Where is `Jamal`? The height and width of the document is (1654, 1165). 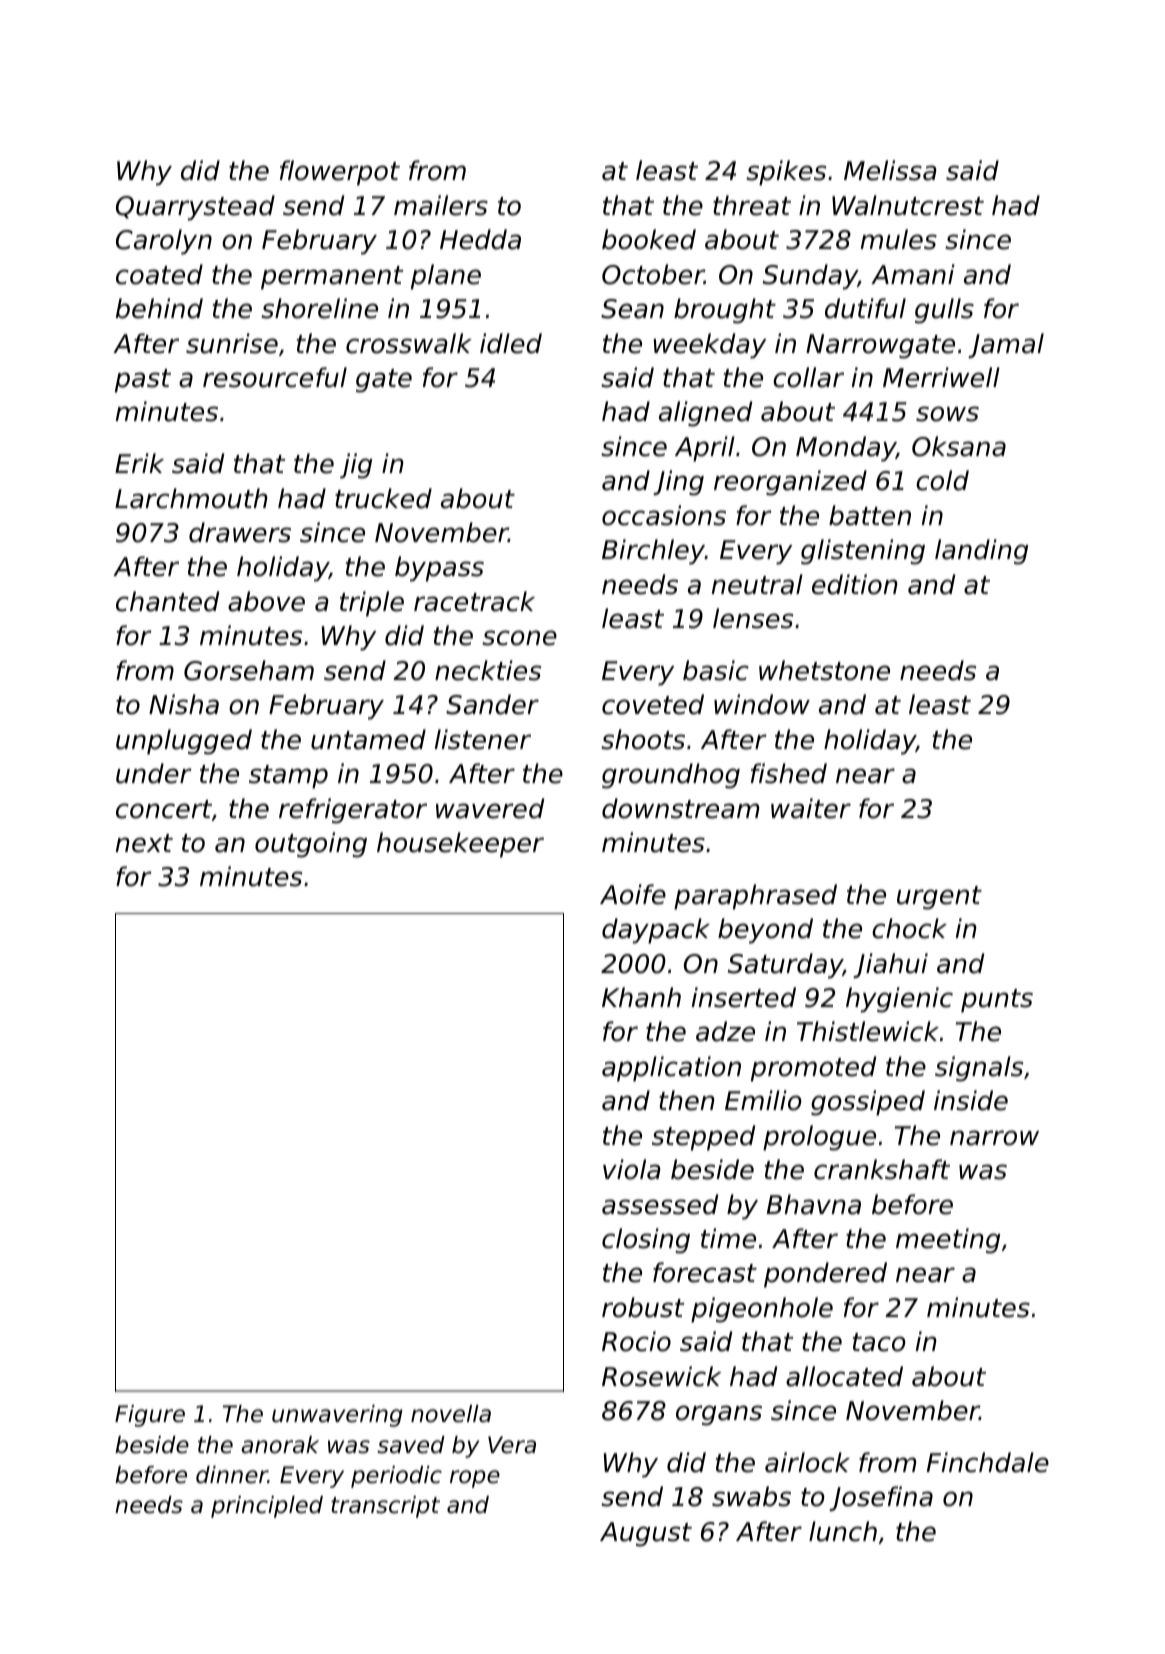 Jamal is located at coordinates (1006, 345).
